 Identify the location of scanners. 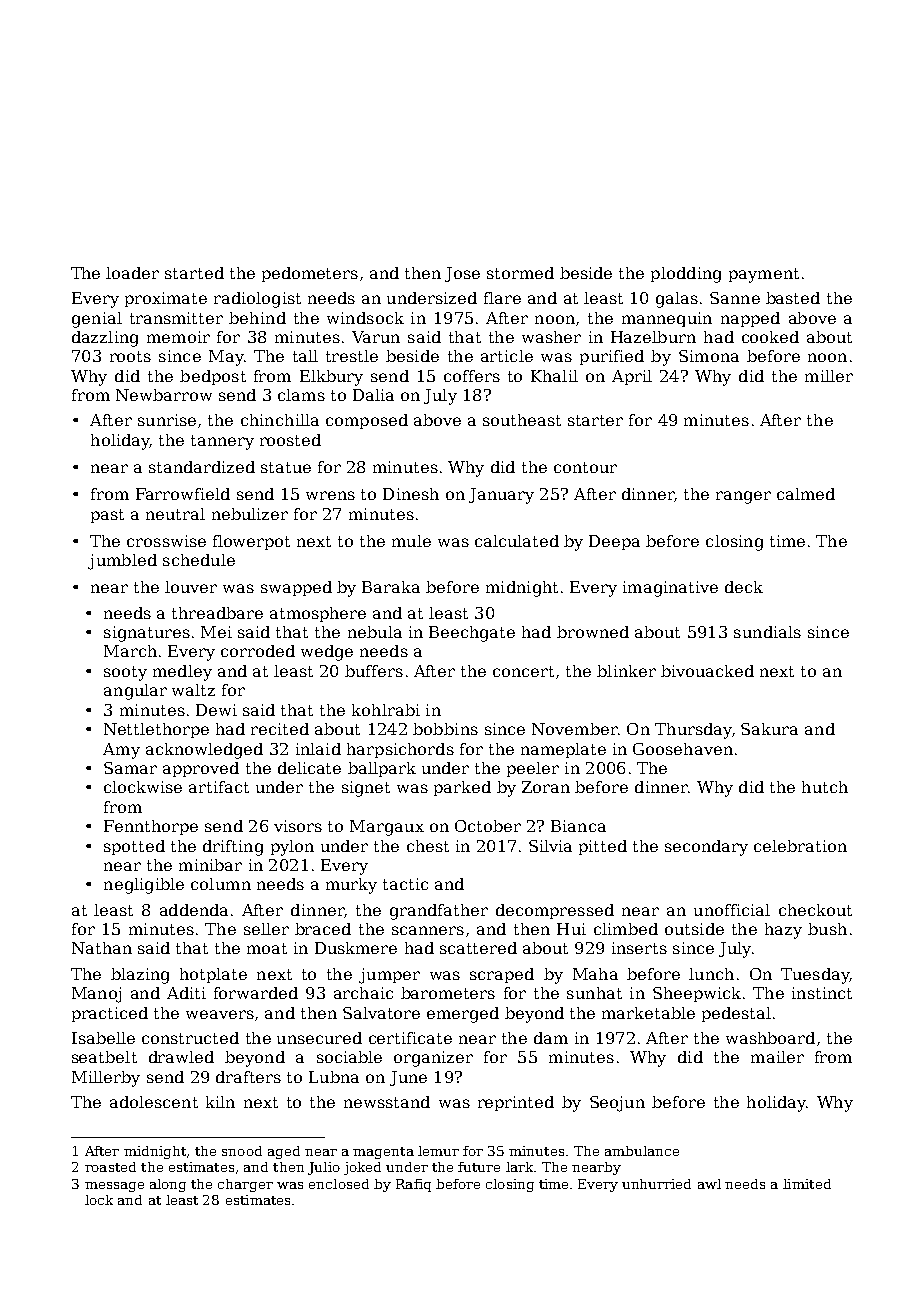
(428, 930).
